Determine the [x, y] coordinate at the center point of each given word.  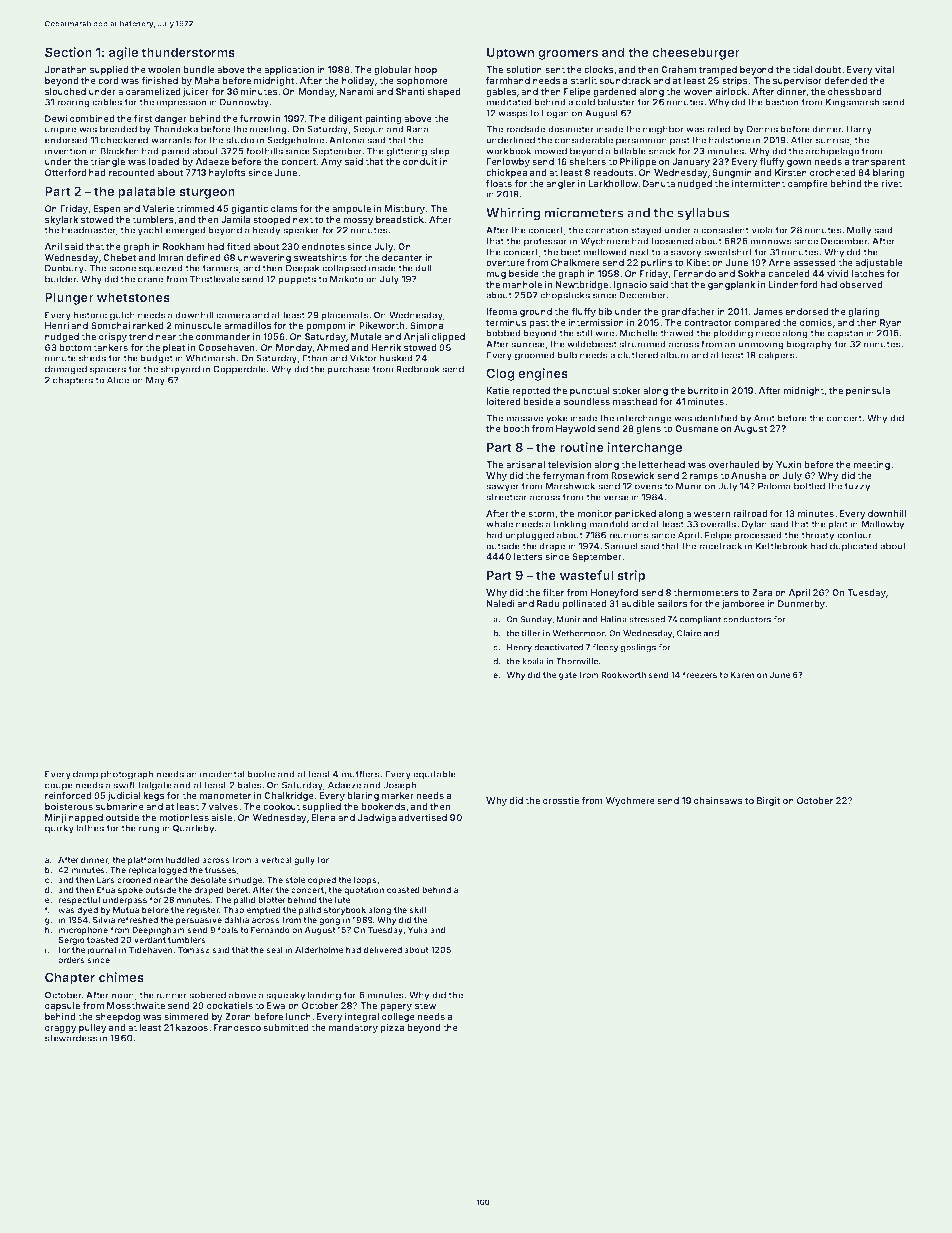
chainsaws [718, 800]
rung [149, 830]
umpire [60, 130]
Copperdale [239, 370]
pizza [392, 1028]
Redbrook [418, 369]
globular [393, 70]
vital [884, 69]
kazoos [192, 1027]
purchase [348, 370]
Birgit [769, 801]
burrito [703, 390]
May [155, 381]
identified [716, 418]
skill [417, 909]
